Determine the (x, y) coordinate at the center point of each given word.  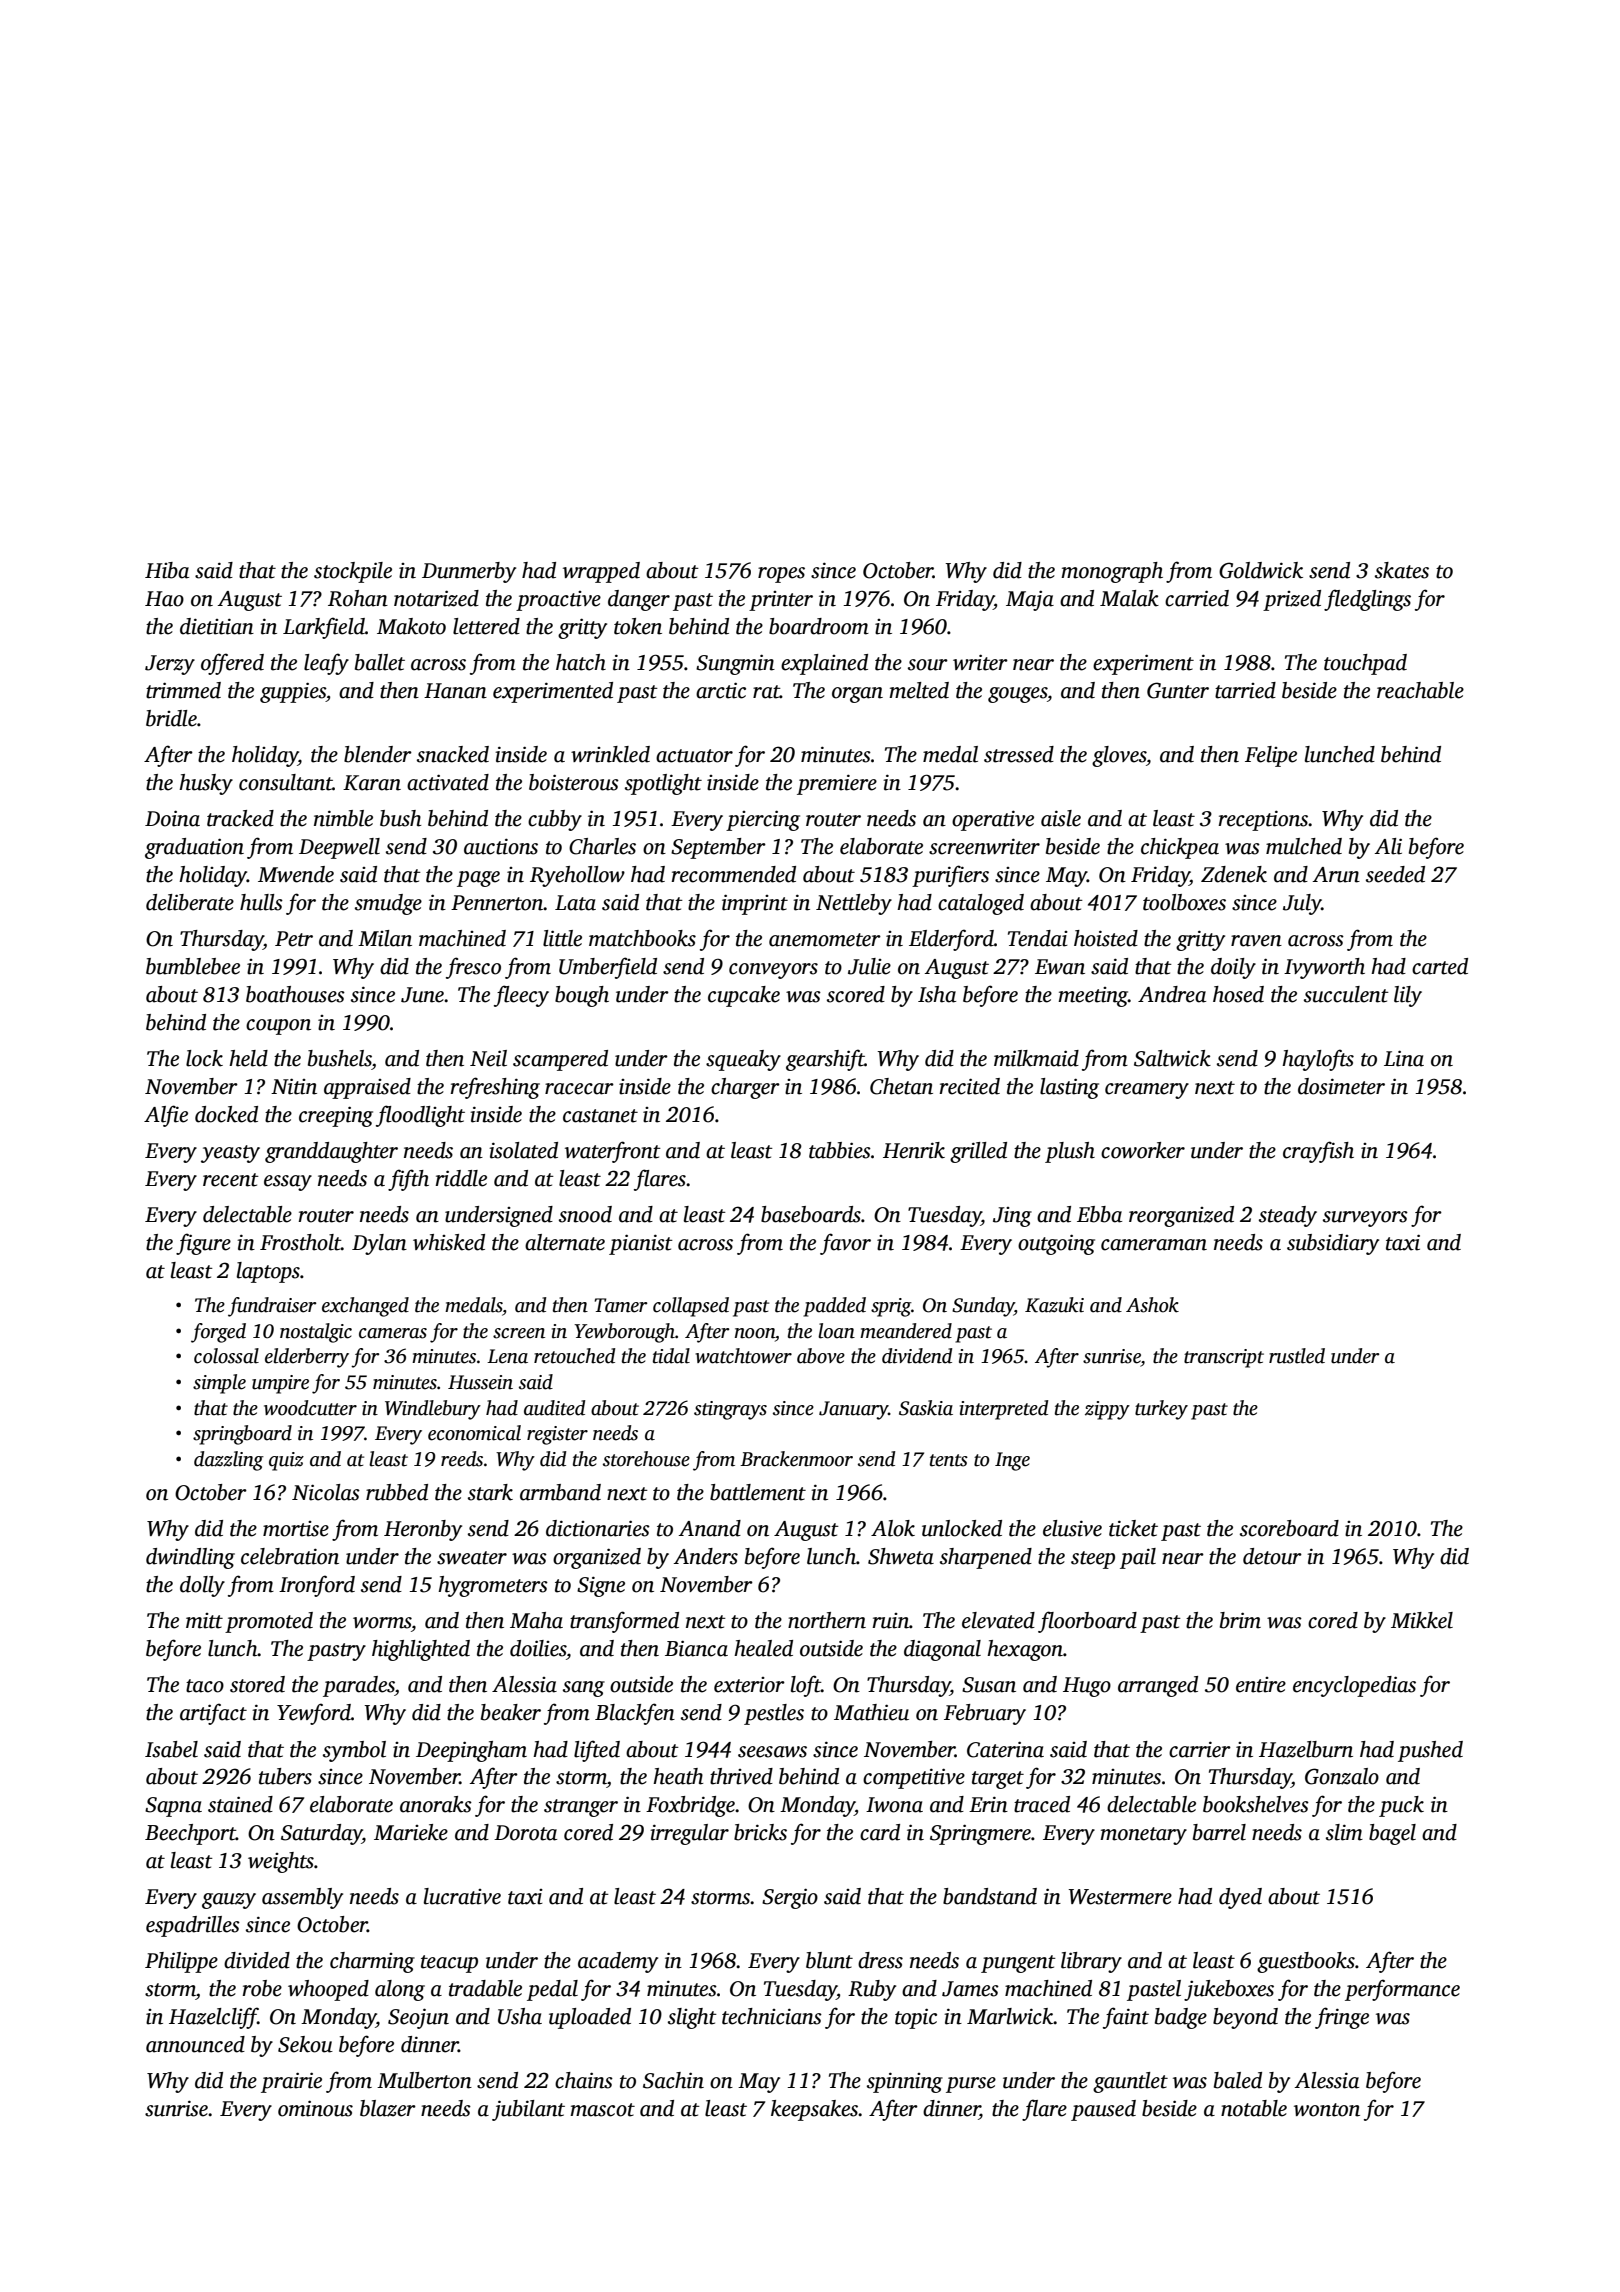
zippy (1107, 1410)
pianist (641, 1244)
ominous (315, 2108)
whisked (449, 1242)
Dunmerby (469, 572)
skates (1402, 570)
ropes (781, 575)
